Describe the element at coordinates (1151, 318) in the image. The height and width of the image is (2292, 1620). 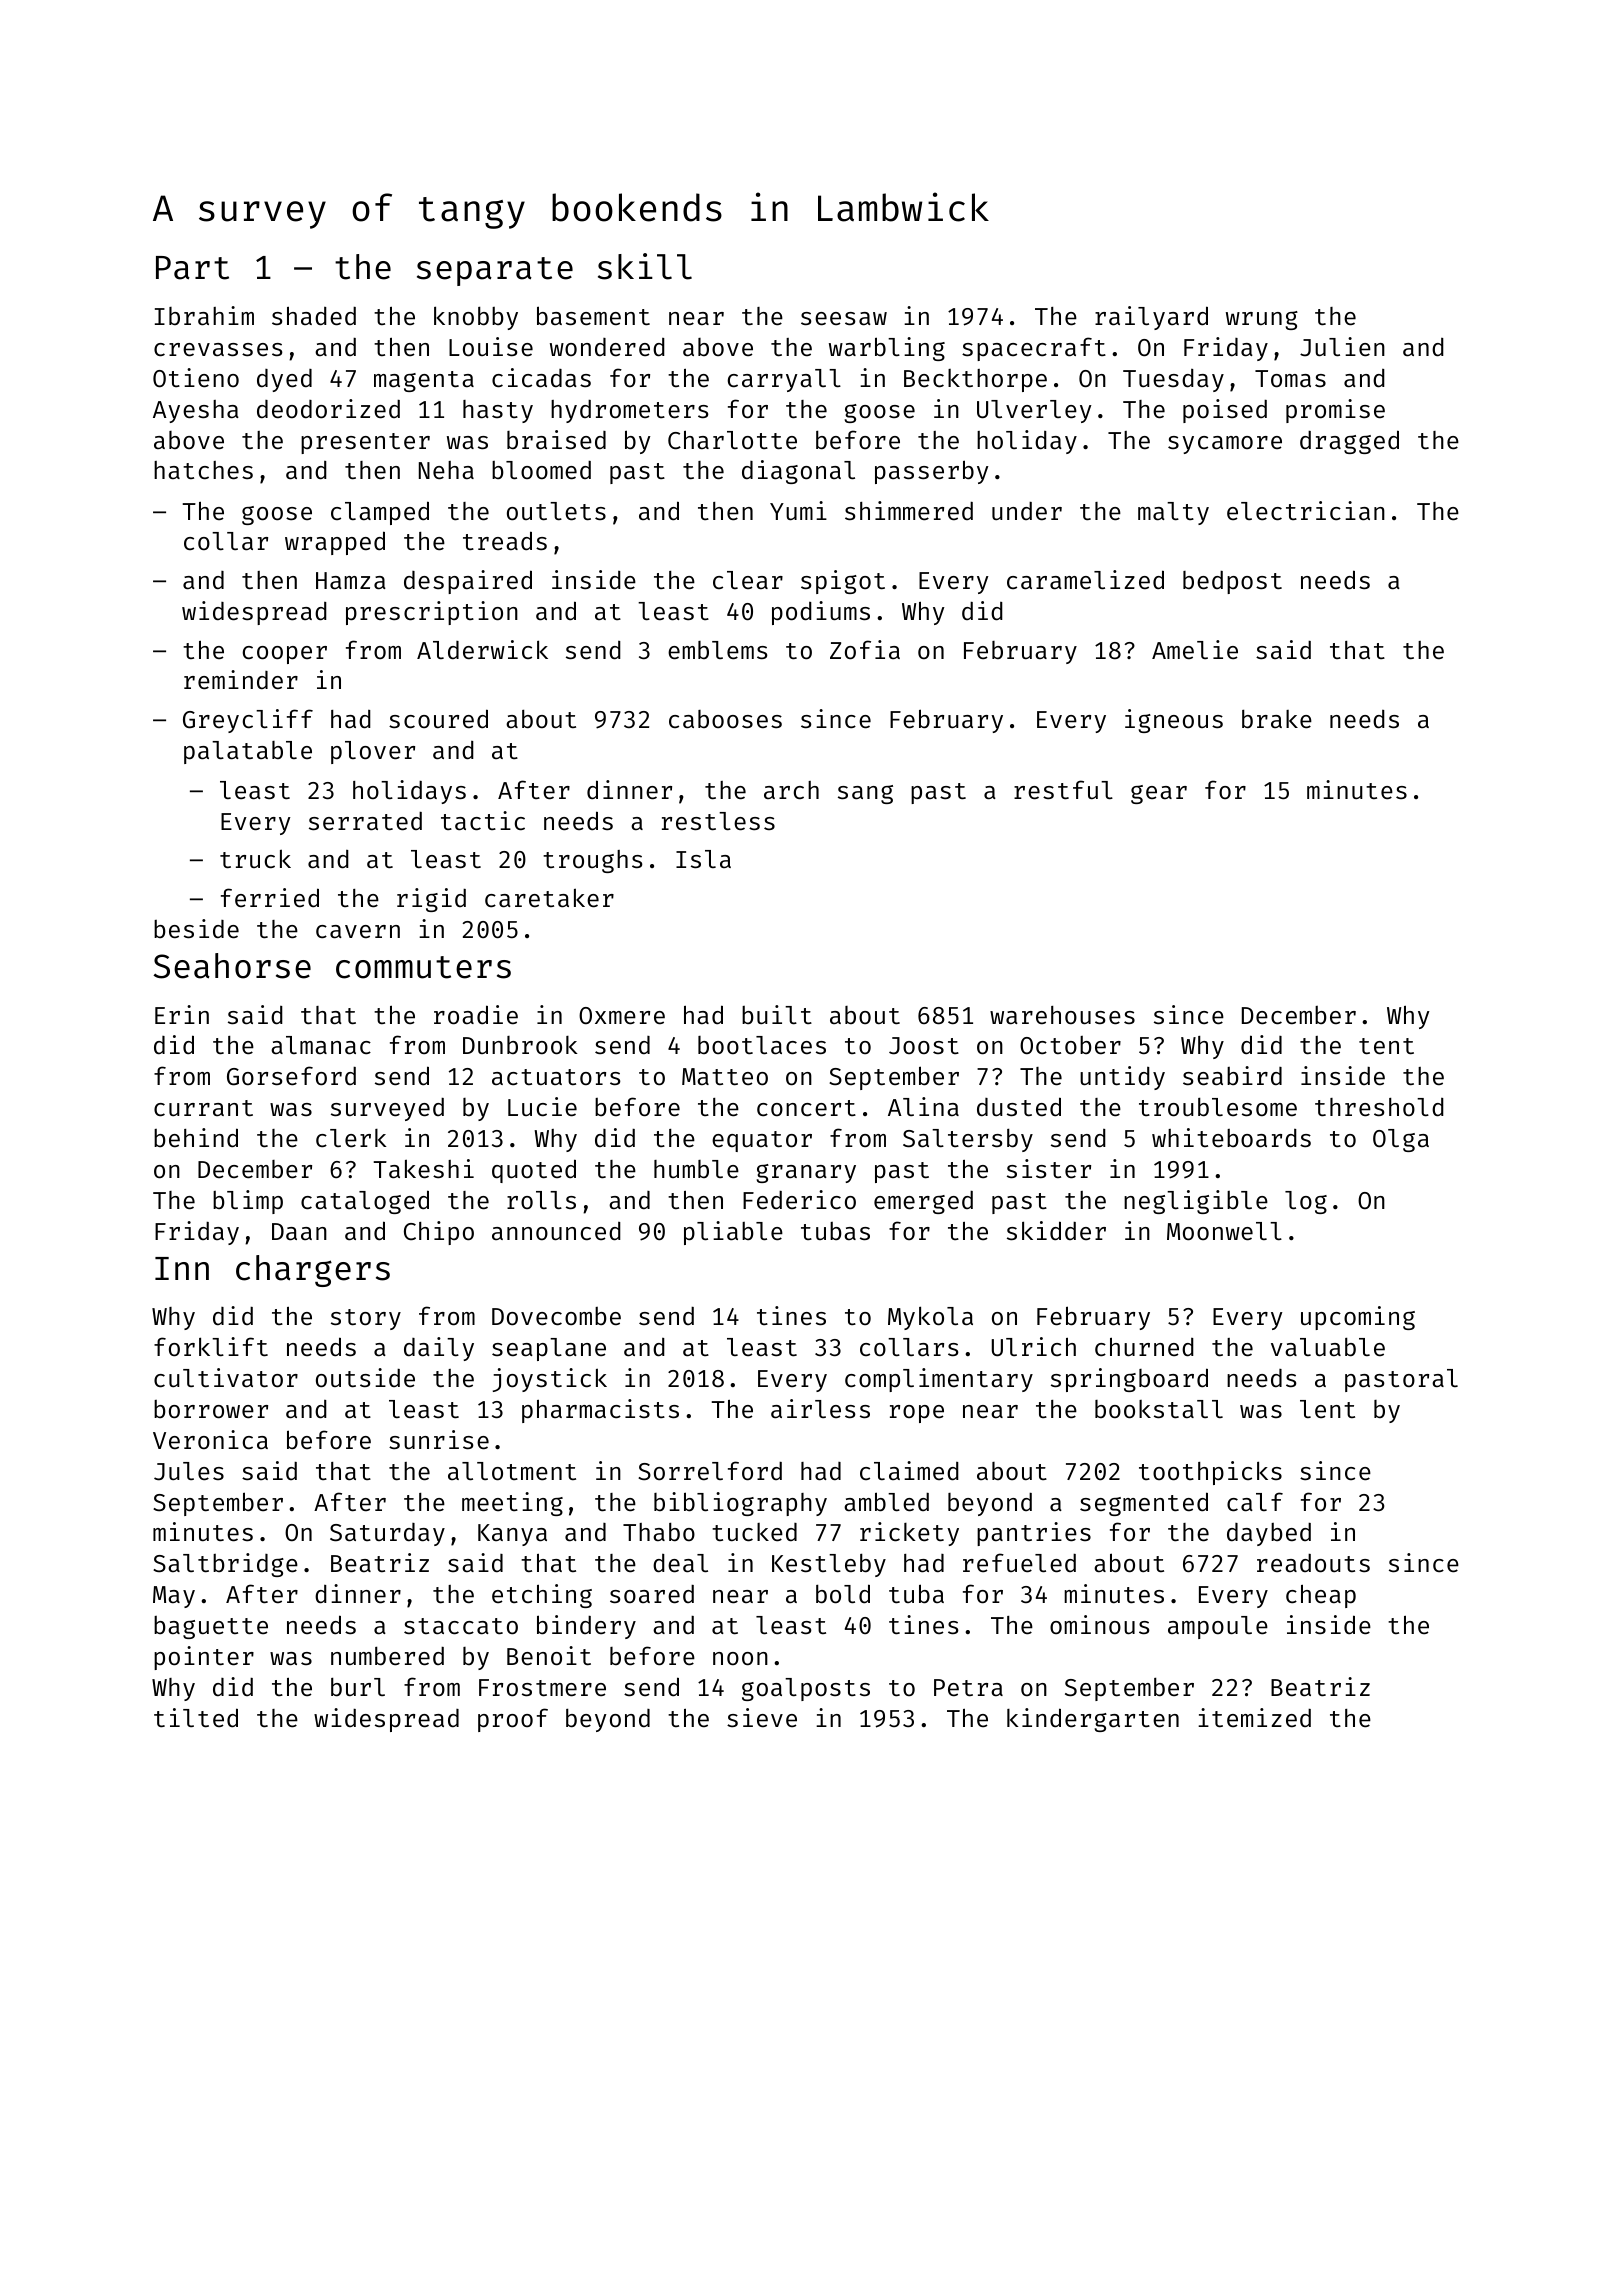
I see `railyard` at that location.
